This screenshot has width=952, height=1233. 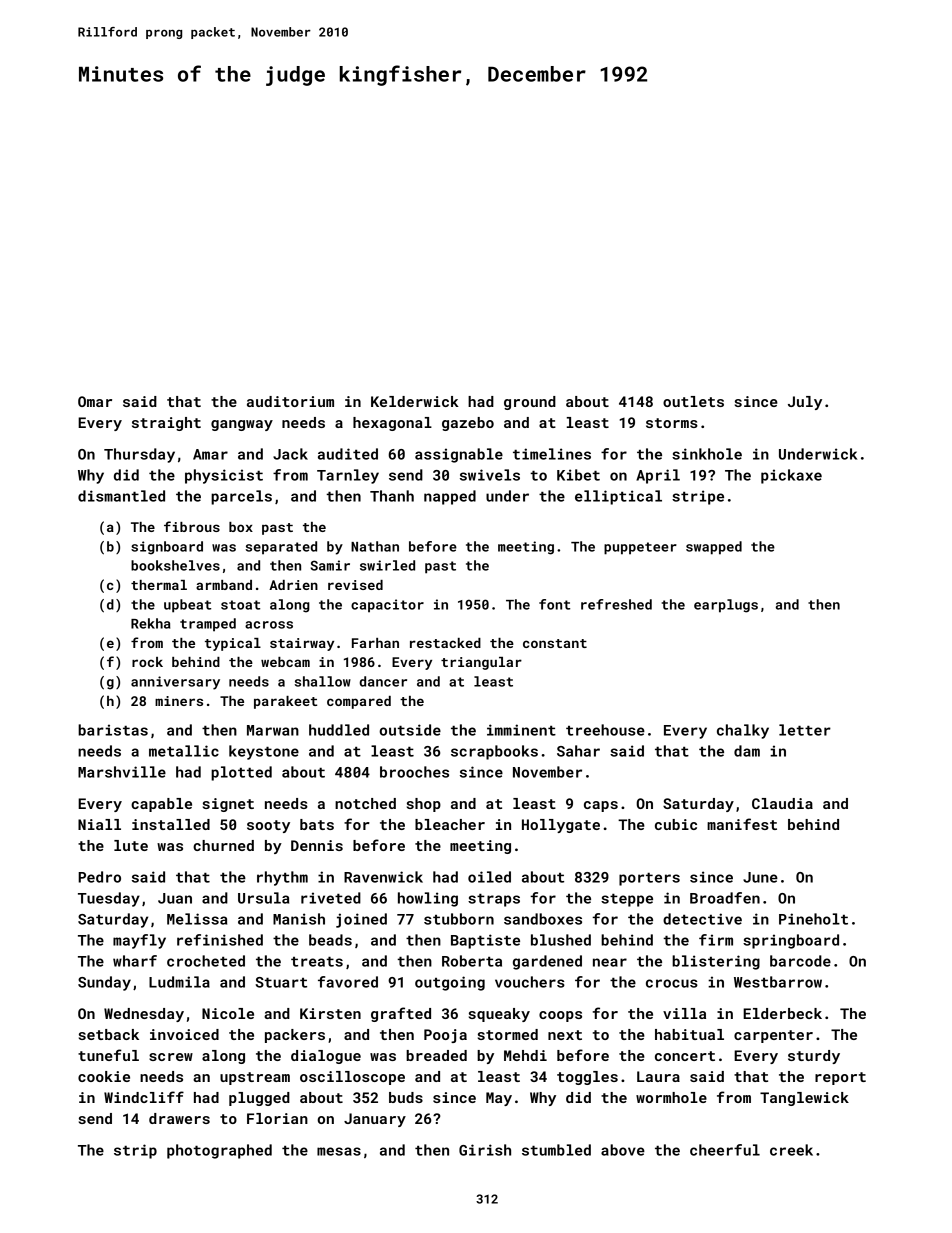 What do you see at coordinates (224, 476) in the screenshot?
I see `physicist` at bounding box center [224, 476].
